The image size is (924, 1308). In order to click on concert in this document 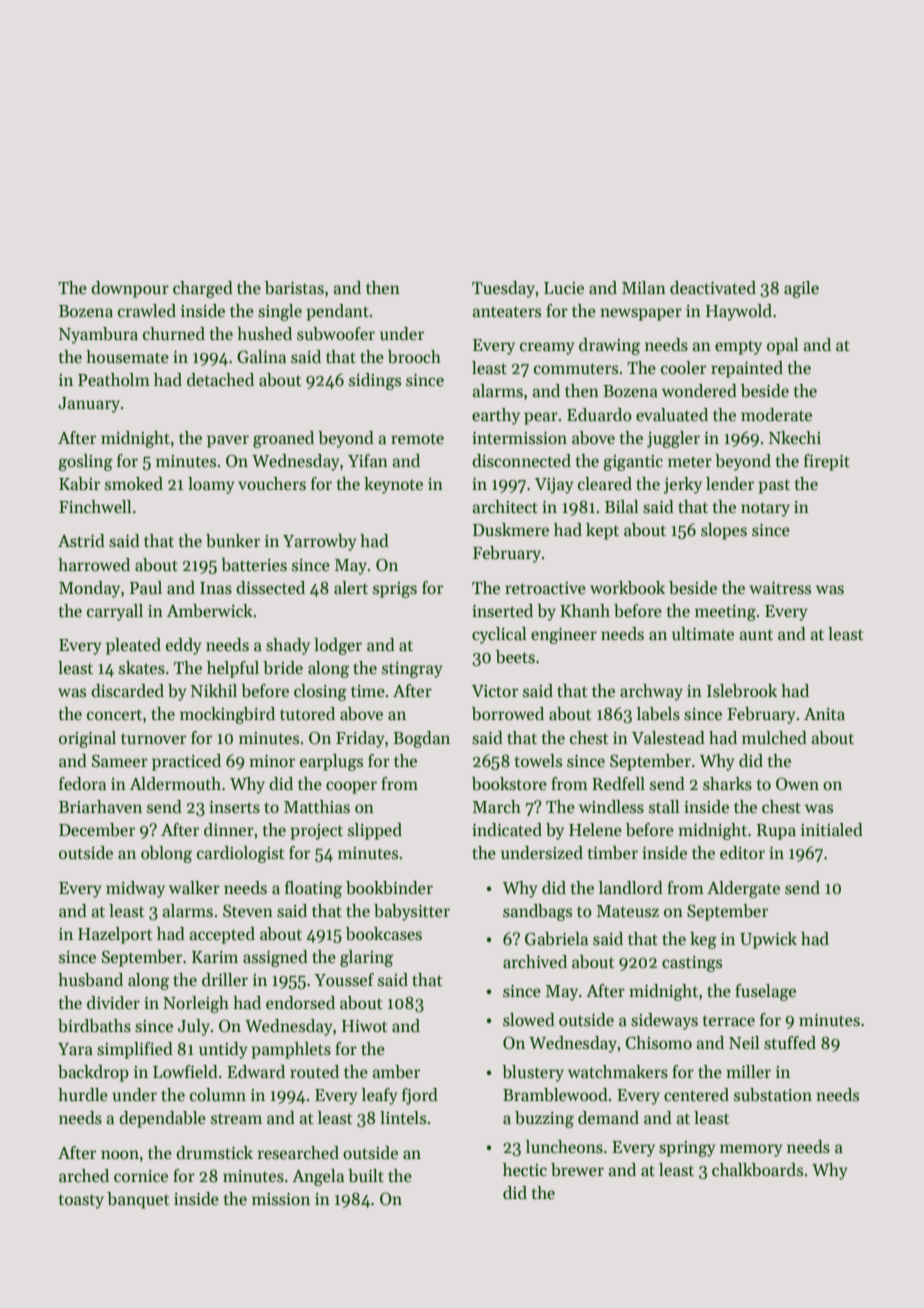, I will do `click(114, 715)`.
